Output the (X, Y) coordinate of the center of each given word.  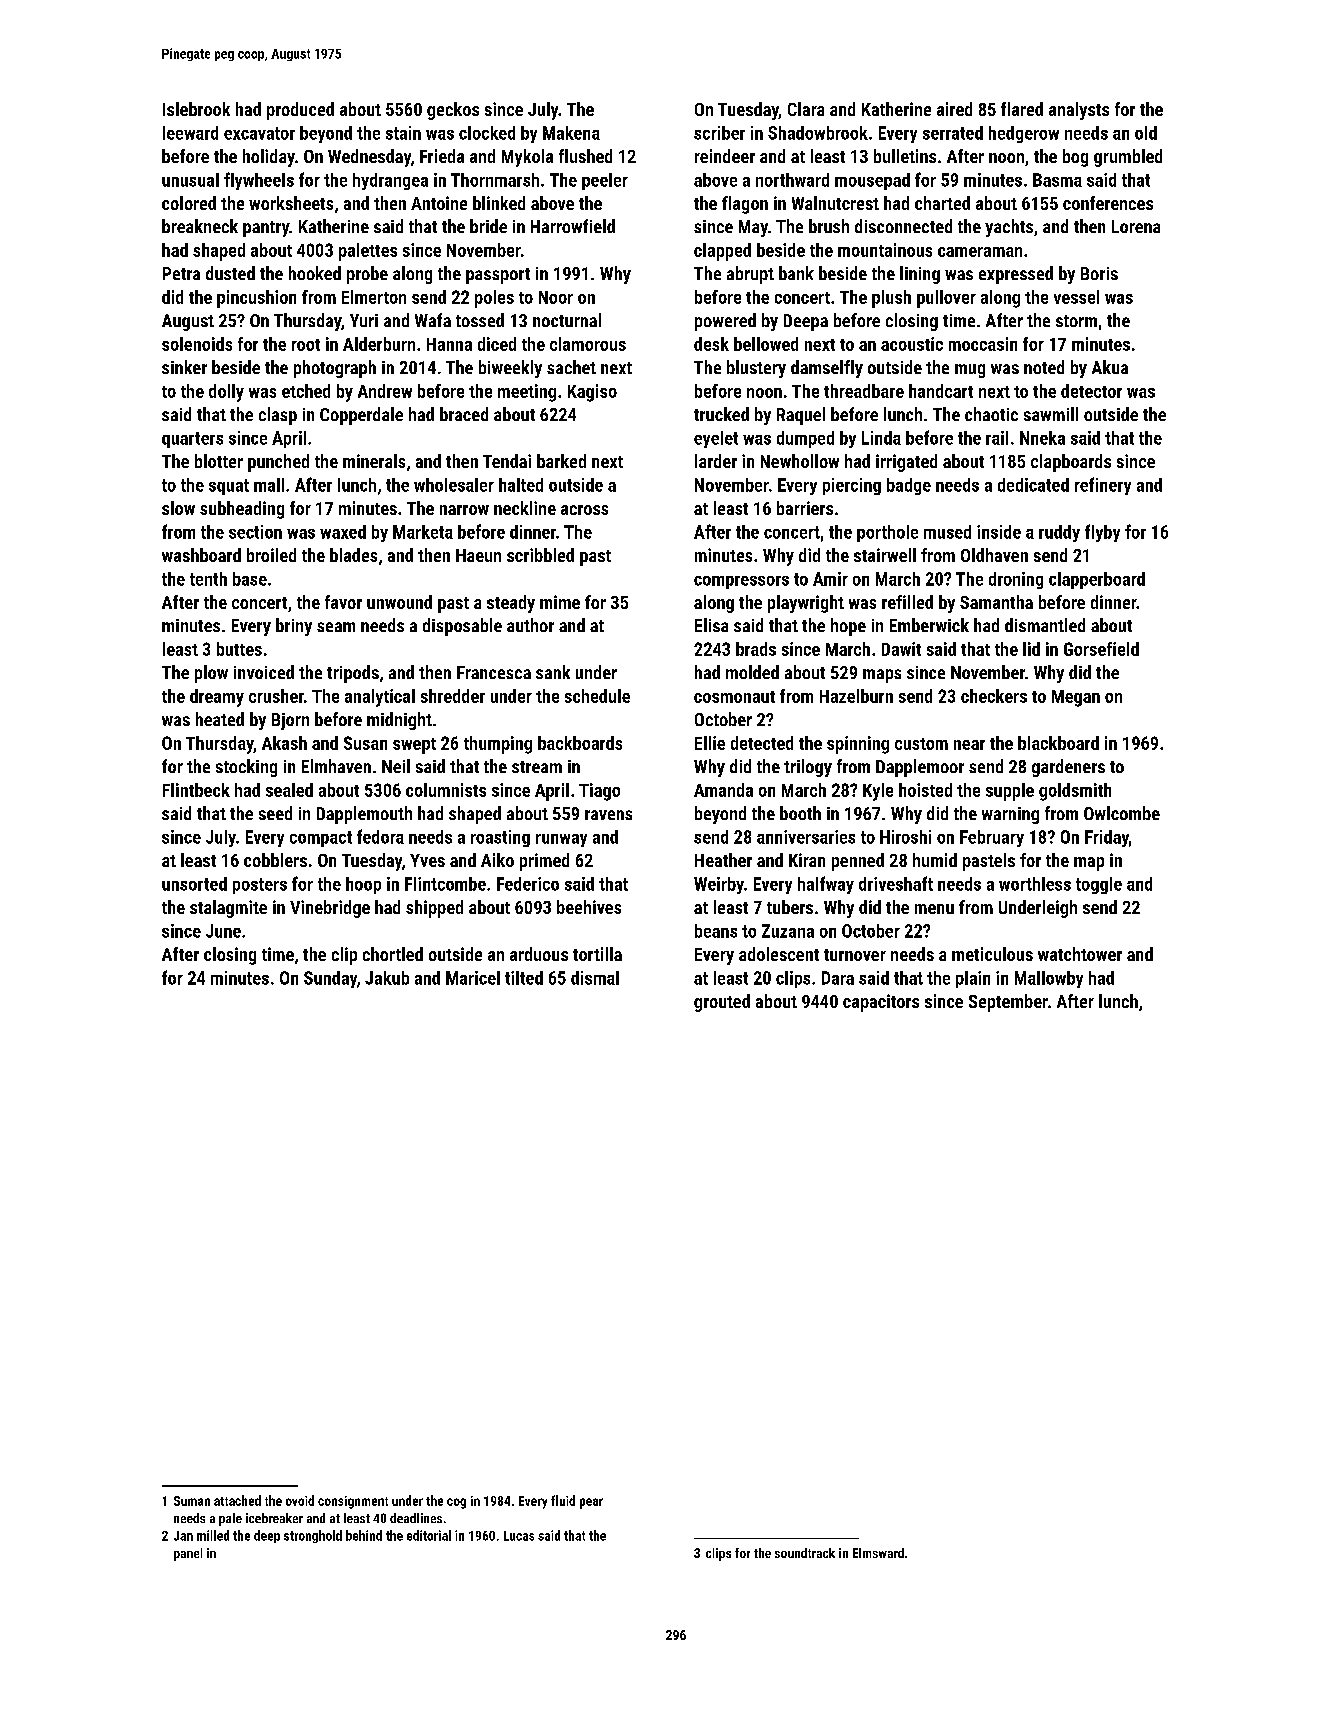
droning (1016, 580)
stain (403, 133)
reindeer (725, 156)
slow (178, 508)
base (250, 579)
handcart (941, 391)
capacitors (881, 1003)
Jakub (387, 978)
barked (561, 461)
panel (188, 1554)
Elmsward (878, 1553)
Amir (830, 579)
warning (1010, 815)
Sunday (330, 979)
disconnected (903, 226)
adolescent (779, 954)
